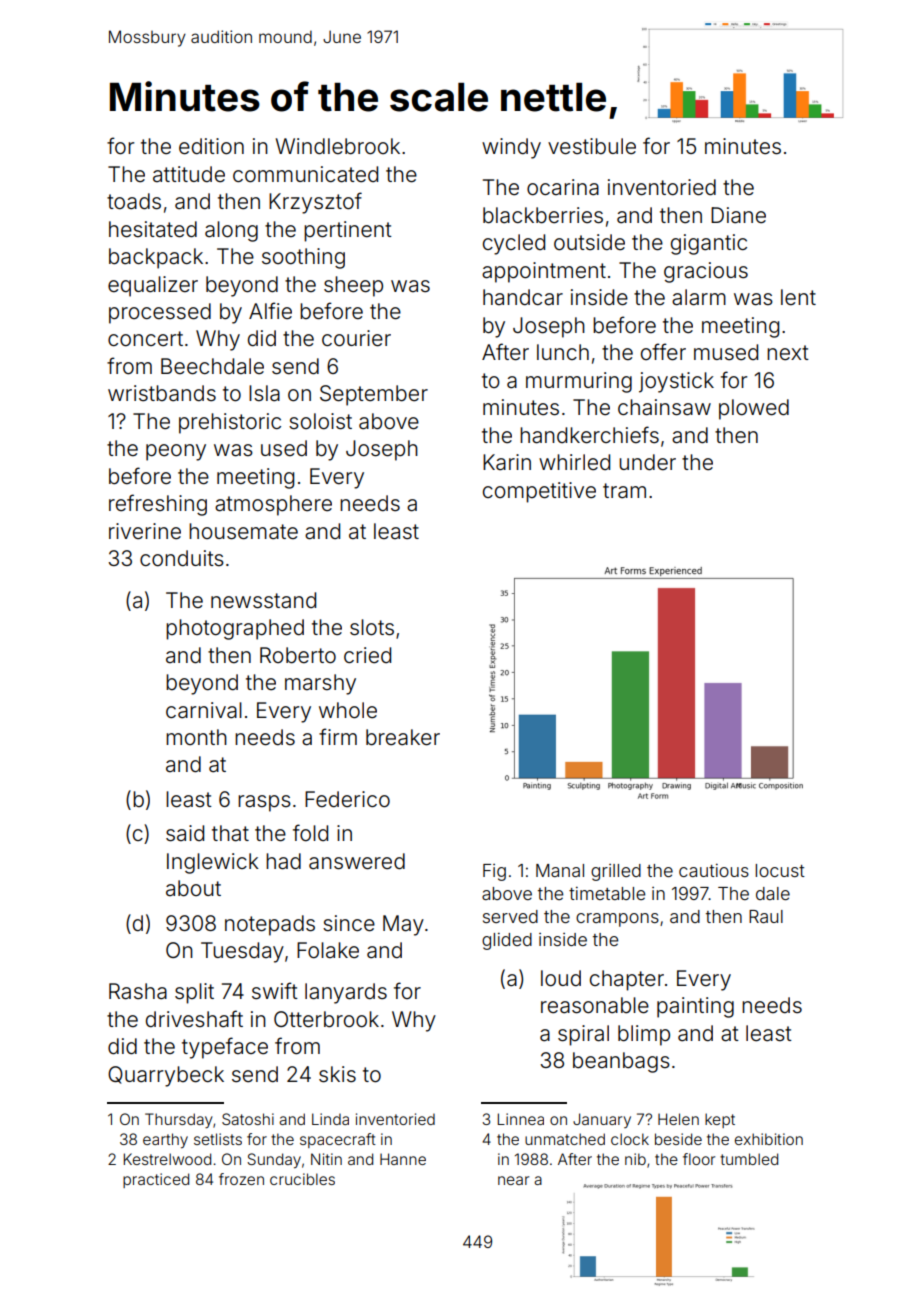  Describe the element at coordinates (714, 870) in the page. I see `cautious` at that location.
